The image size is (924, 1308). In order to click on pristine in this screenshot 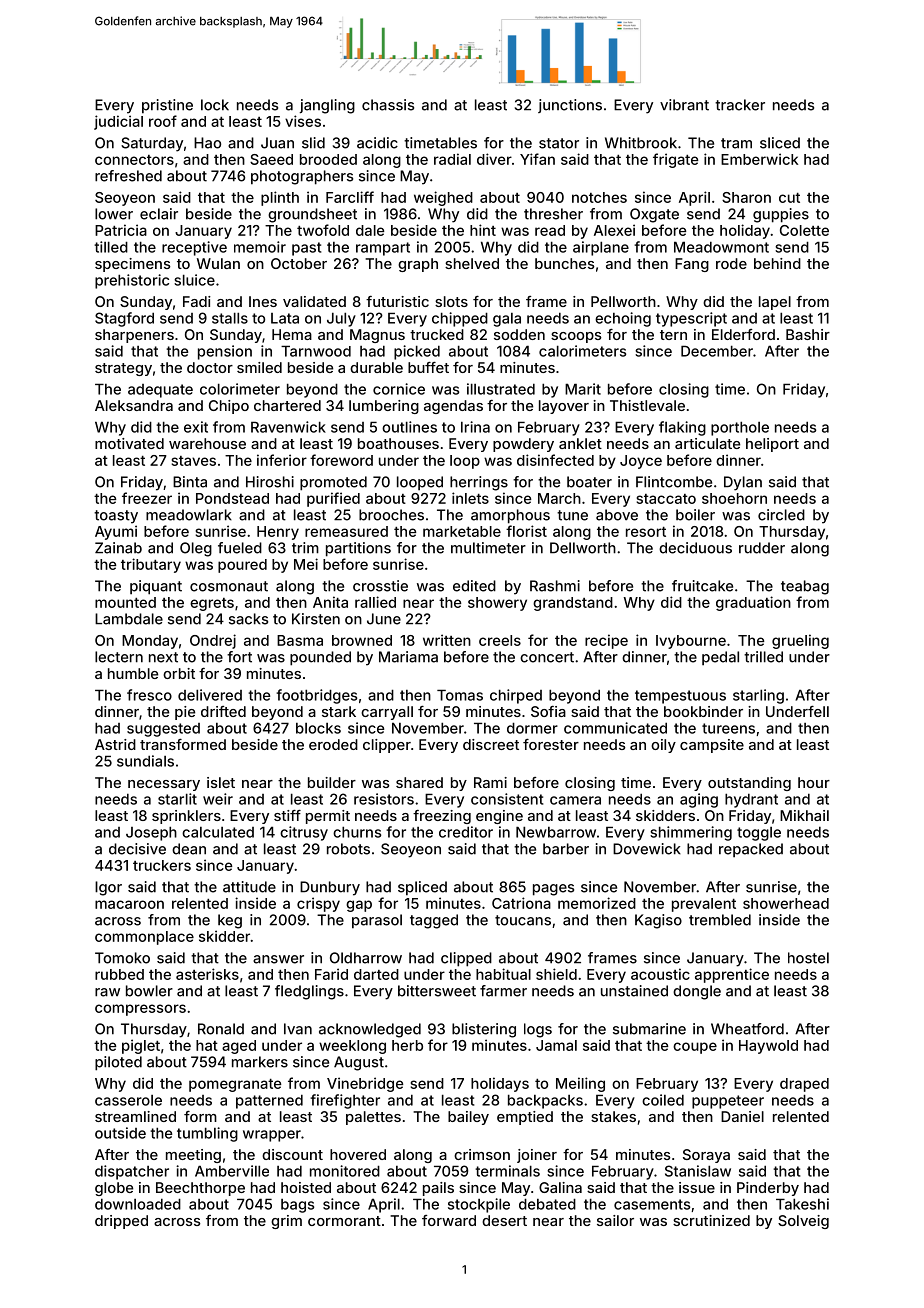, I will do `click(167, 106)`.
